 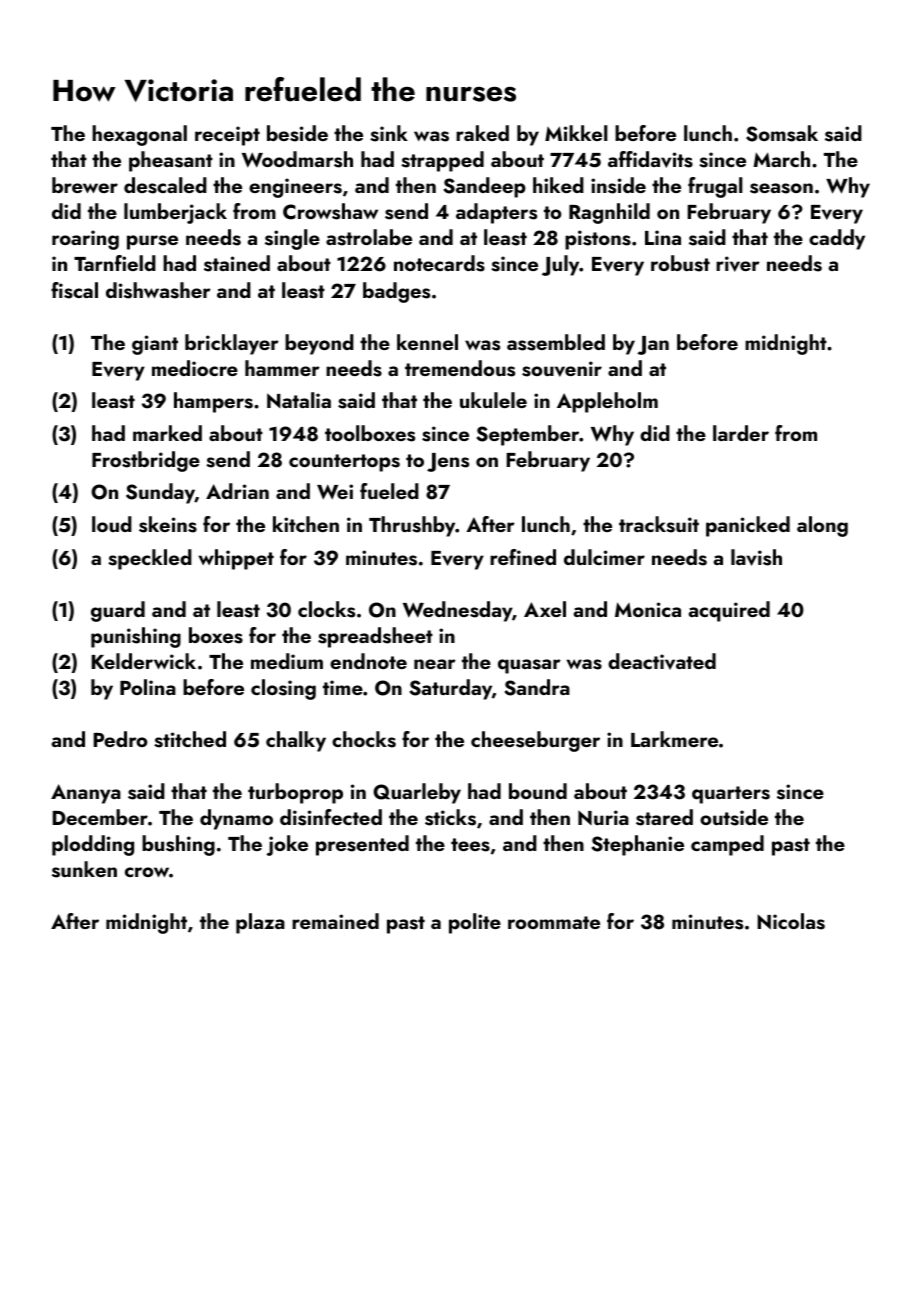 I want to click on fiscal, so click(x=74, y=290).
